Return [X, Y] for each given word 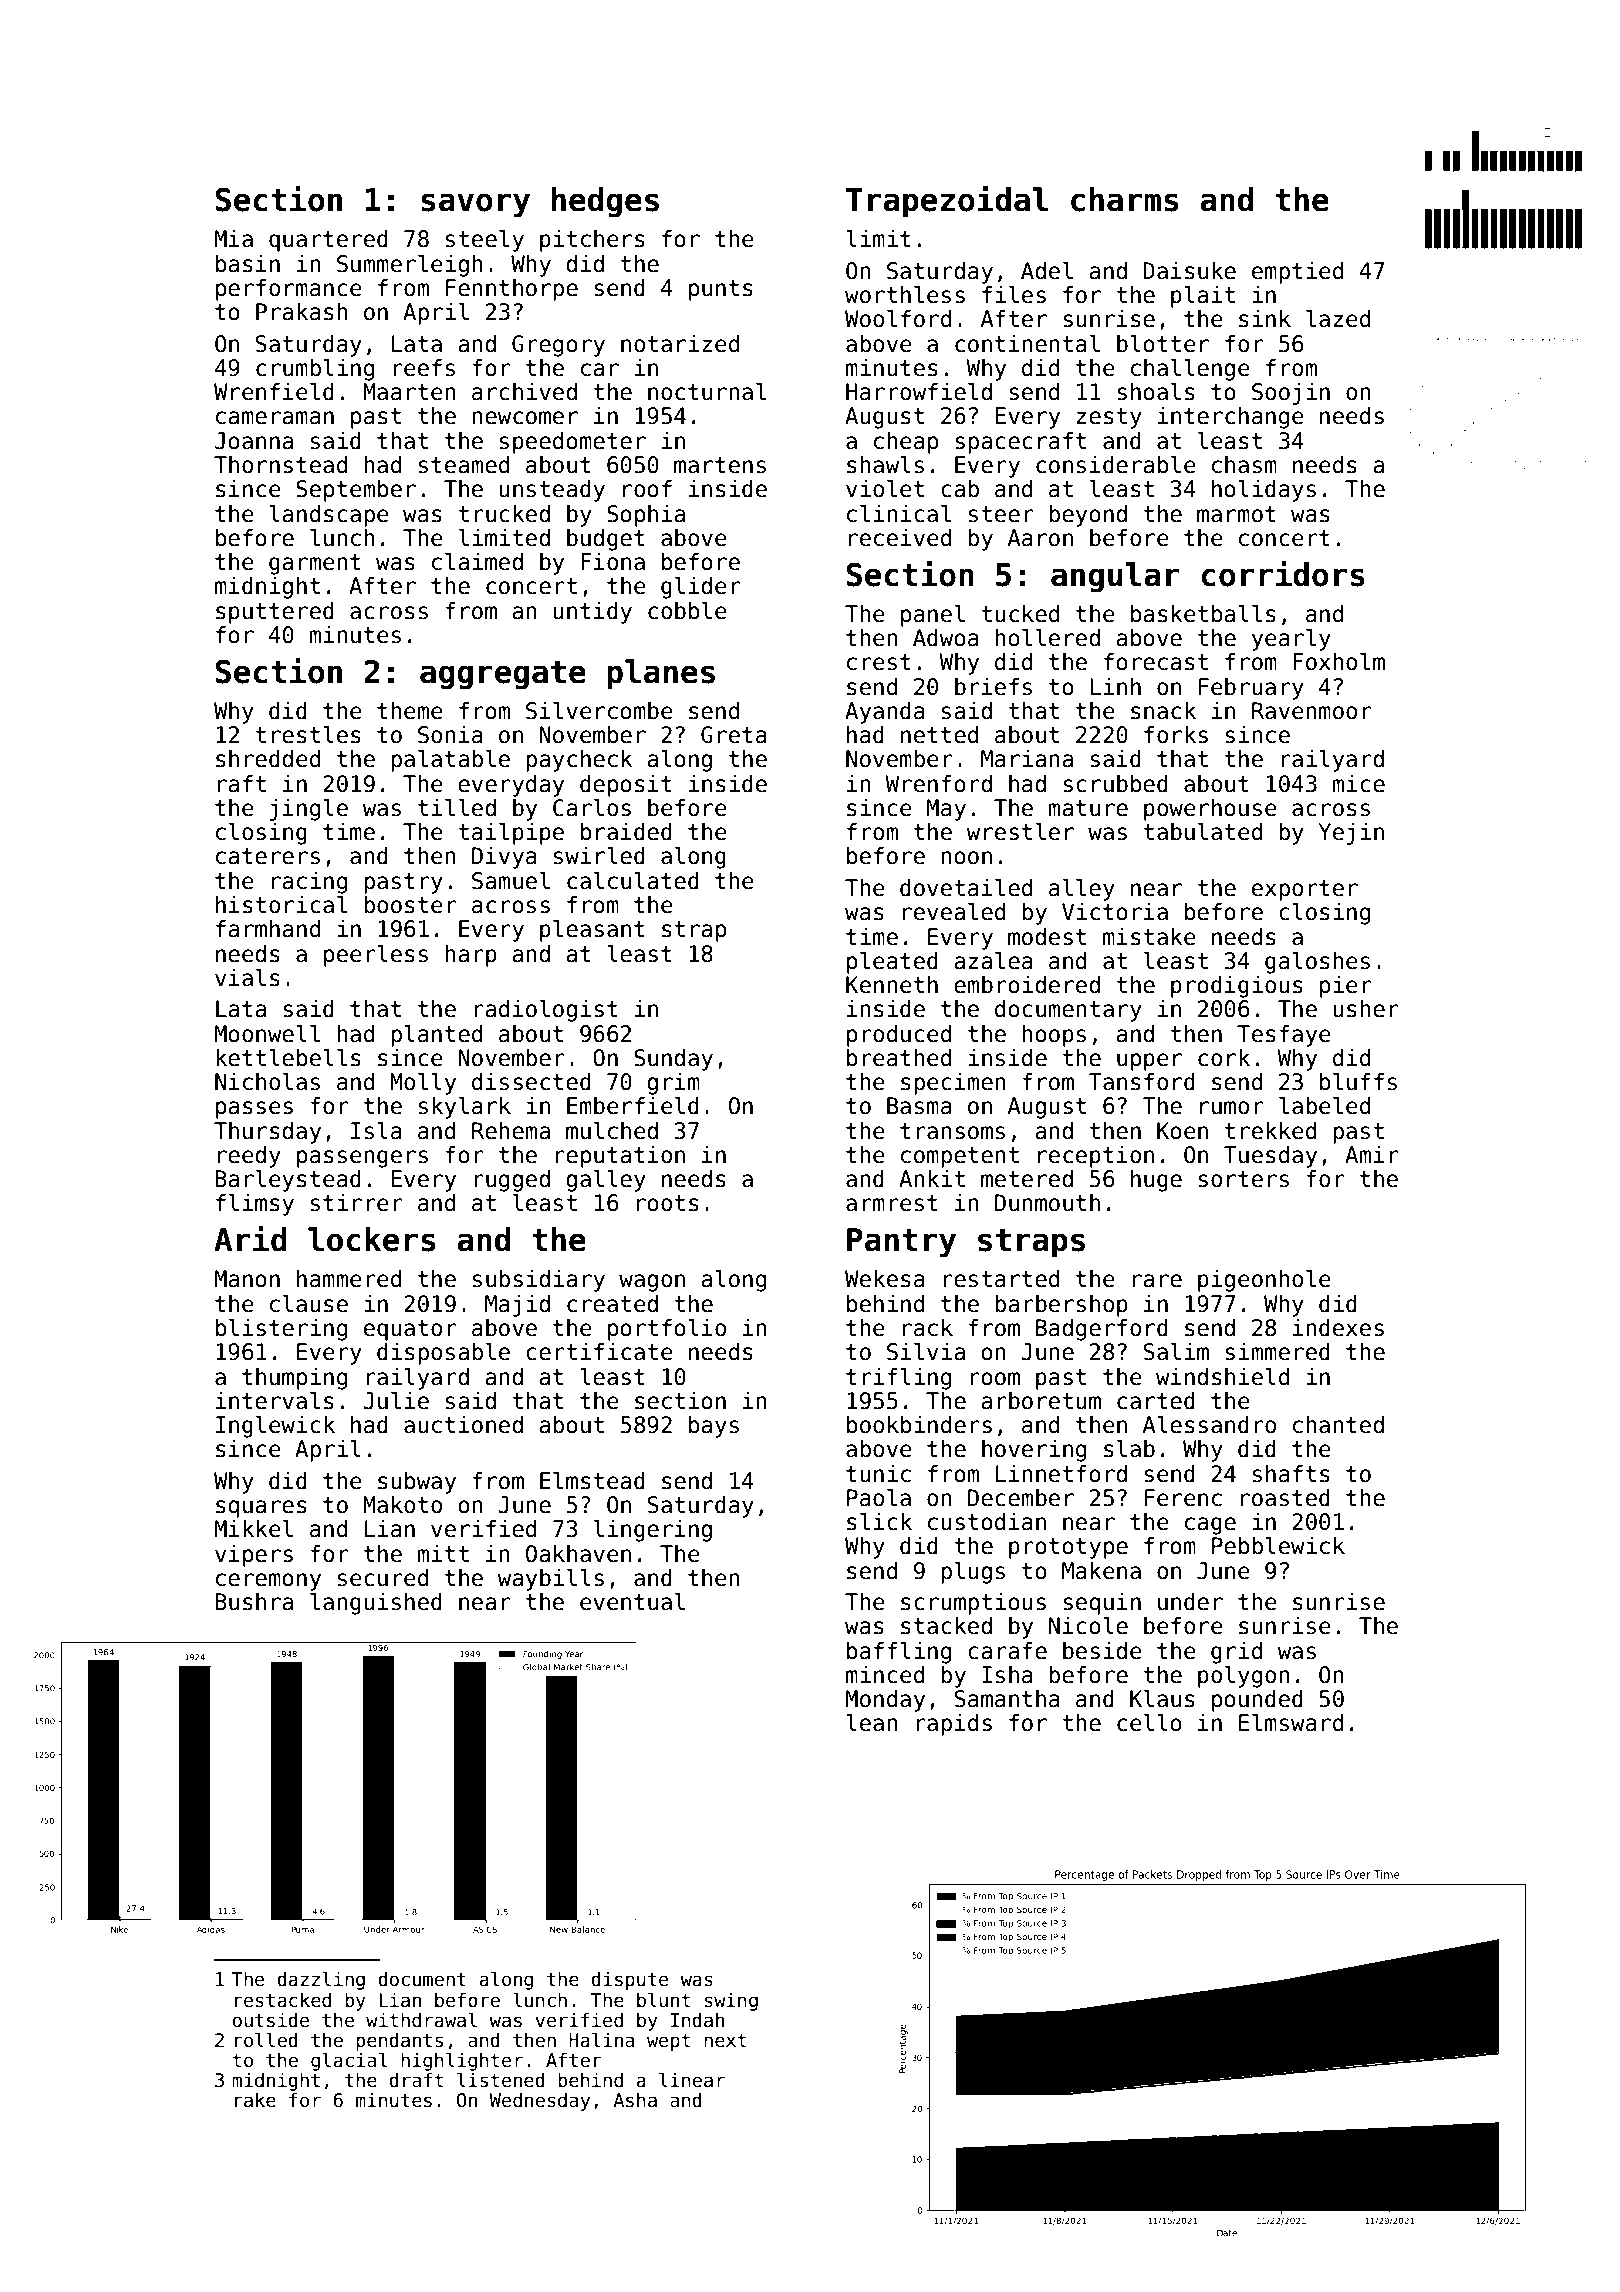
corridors [1283, 574]
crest [879, 662]
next [725, 2041]
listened [501, 2080]
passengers [362, 1159]
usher [1366, 1009]
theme [410, 711]
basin [248, 264]
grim [673, 1084]
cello [1149, 1723]
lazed [1338, 319]
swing [731, 2001]
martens [720, 465]
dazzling [321, 1980]
